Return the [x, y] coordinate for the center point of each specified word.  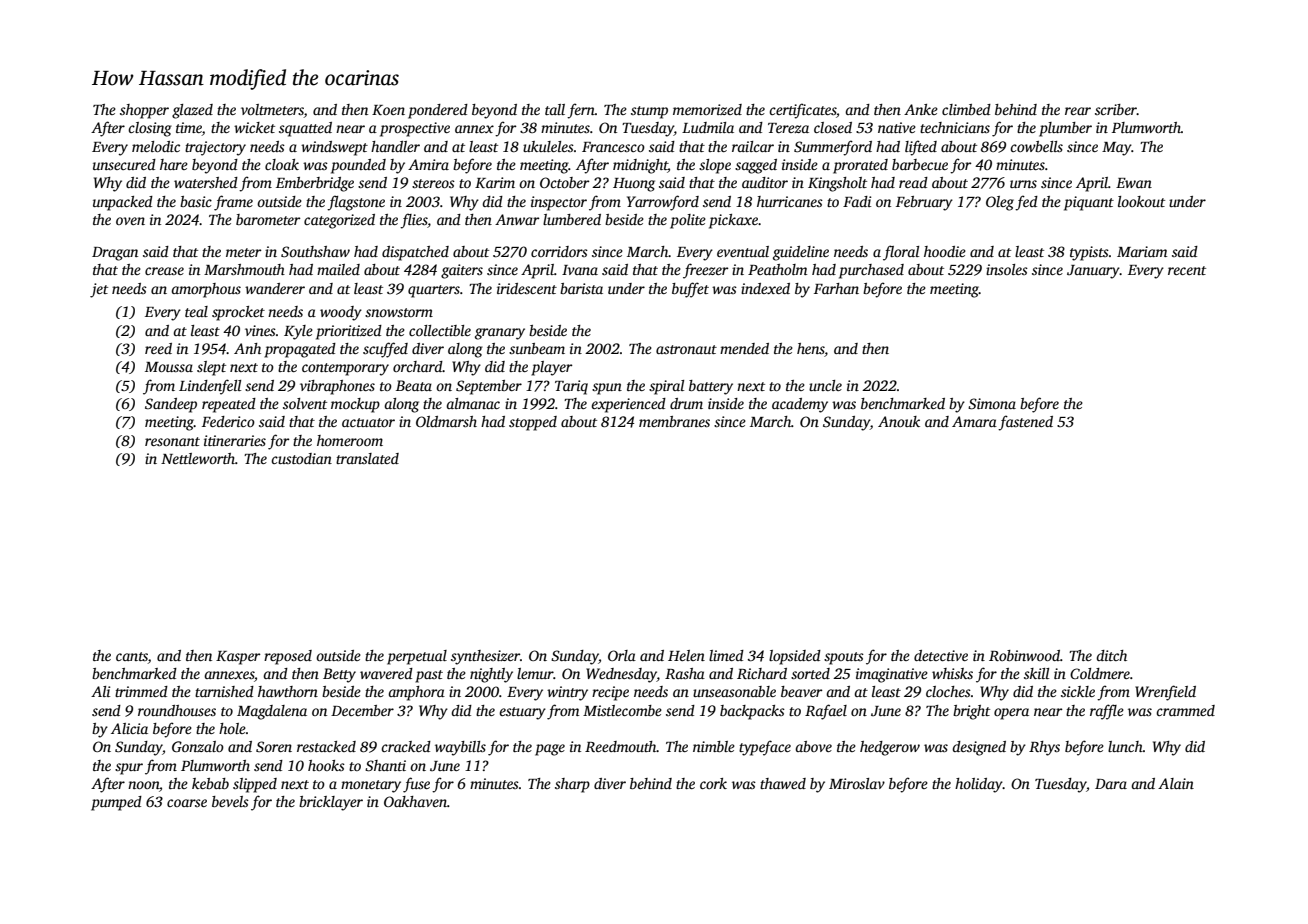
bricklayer [331, 803]
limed [726, 655]
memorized [707, 109]
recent [1187, 270]
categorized [339, 221]
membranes [674, 421]
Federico [228, 421]
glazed [192, 111]
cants [132, 656]
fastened [1025, 423]
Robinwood [1024, 655]
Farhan [836, 288]
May [1117, 149]
